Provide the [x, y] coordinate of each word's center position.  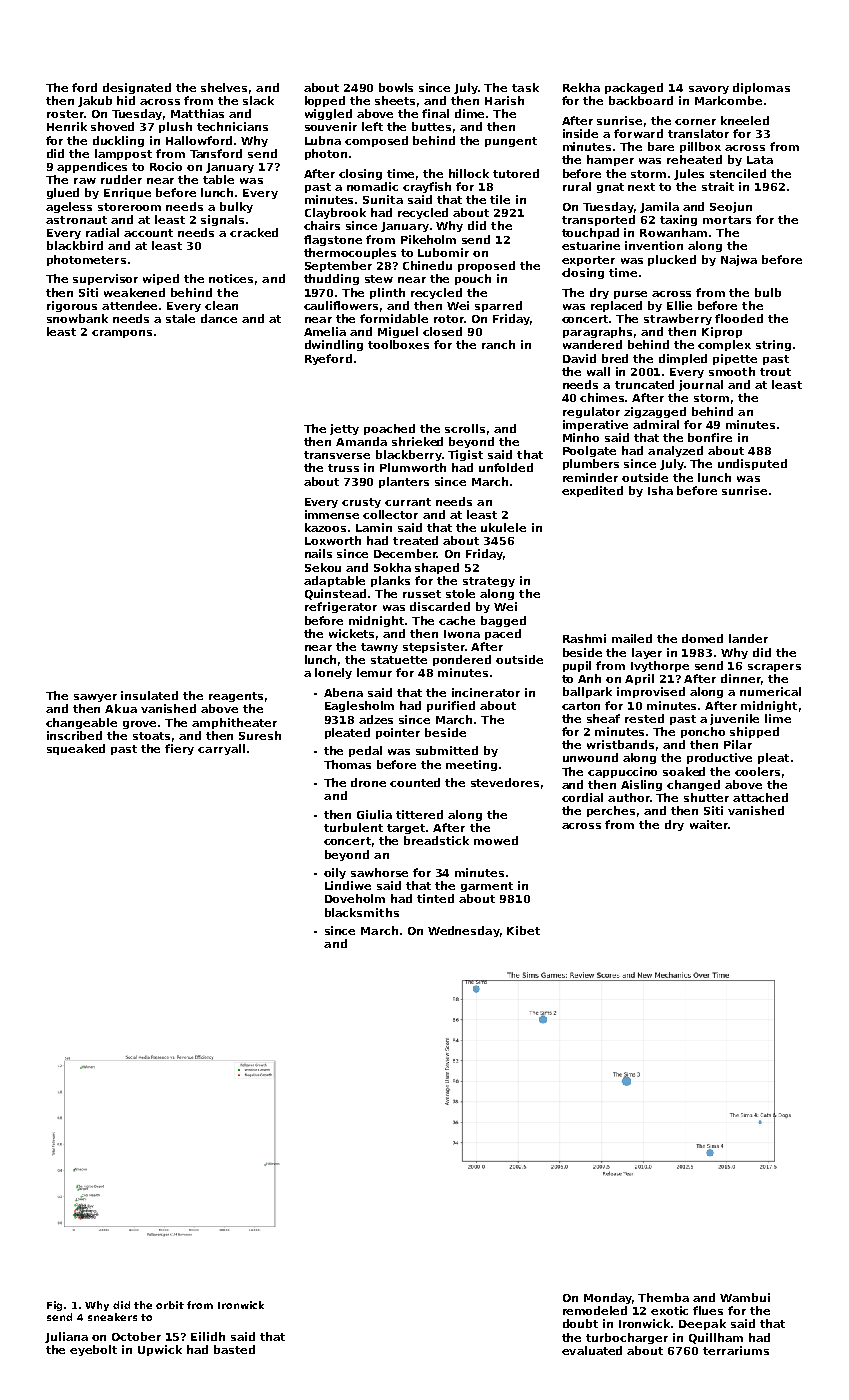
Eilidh [208, 1336]
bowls [396, 87]
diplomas [761, 88]
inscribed [74, 735]
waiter [709, 824]
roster [65, 114]
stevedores [505, 782]
